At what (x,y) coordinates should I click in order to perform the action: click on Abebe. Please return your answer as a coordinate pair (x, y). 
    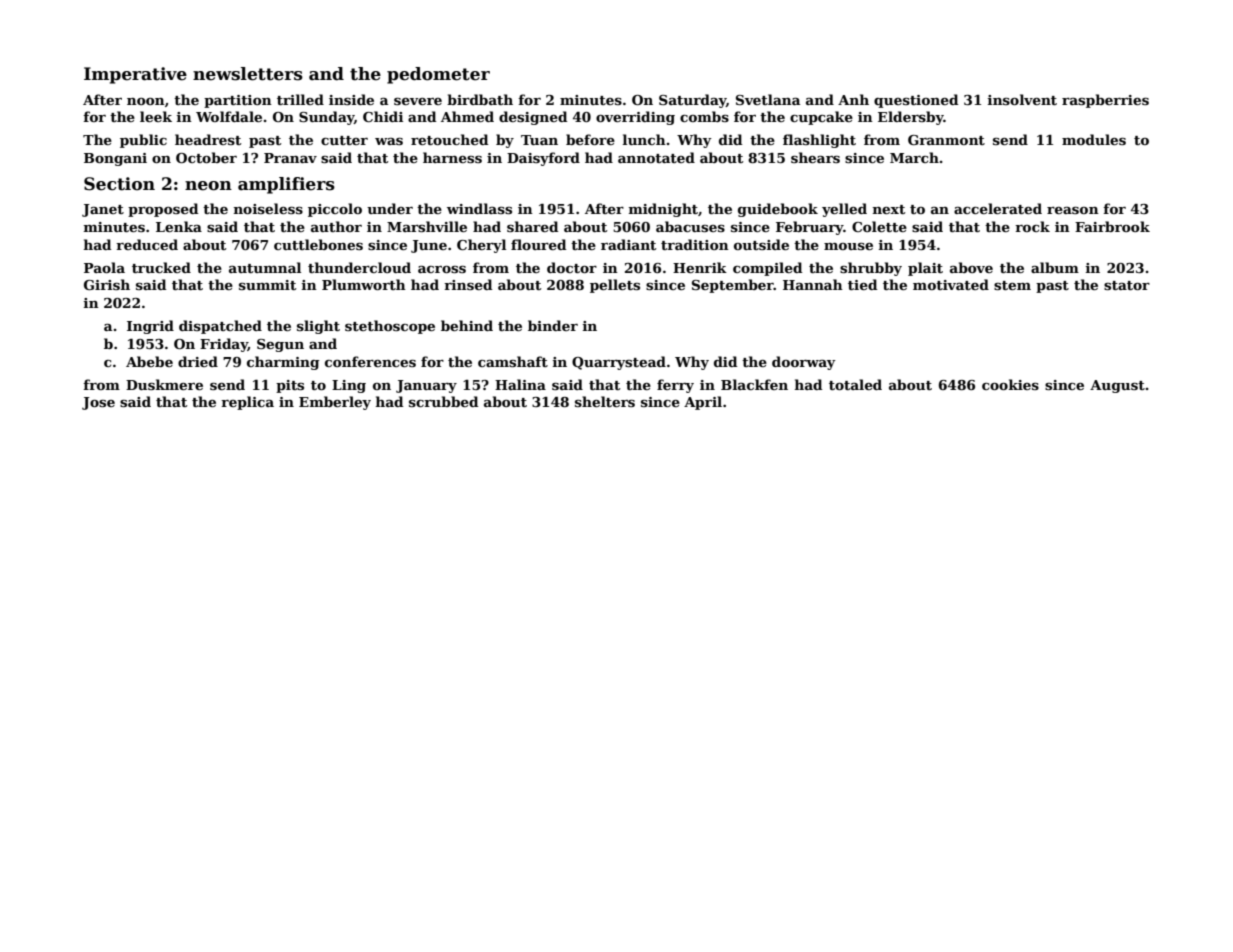
    Looking at the image, I should click on (149, 361).
